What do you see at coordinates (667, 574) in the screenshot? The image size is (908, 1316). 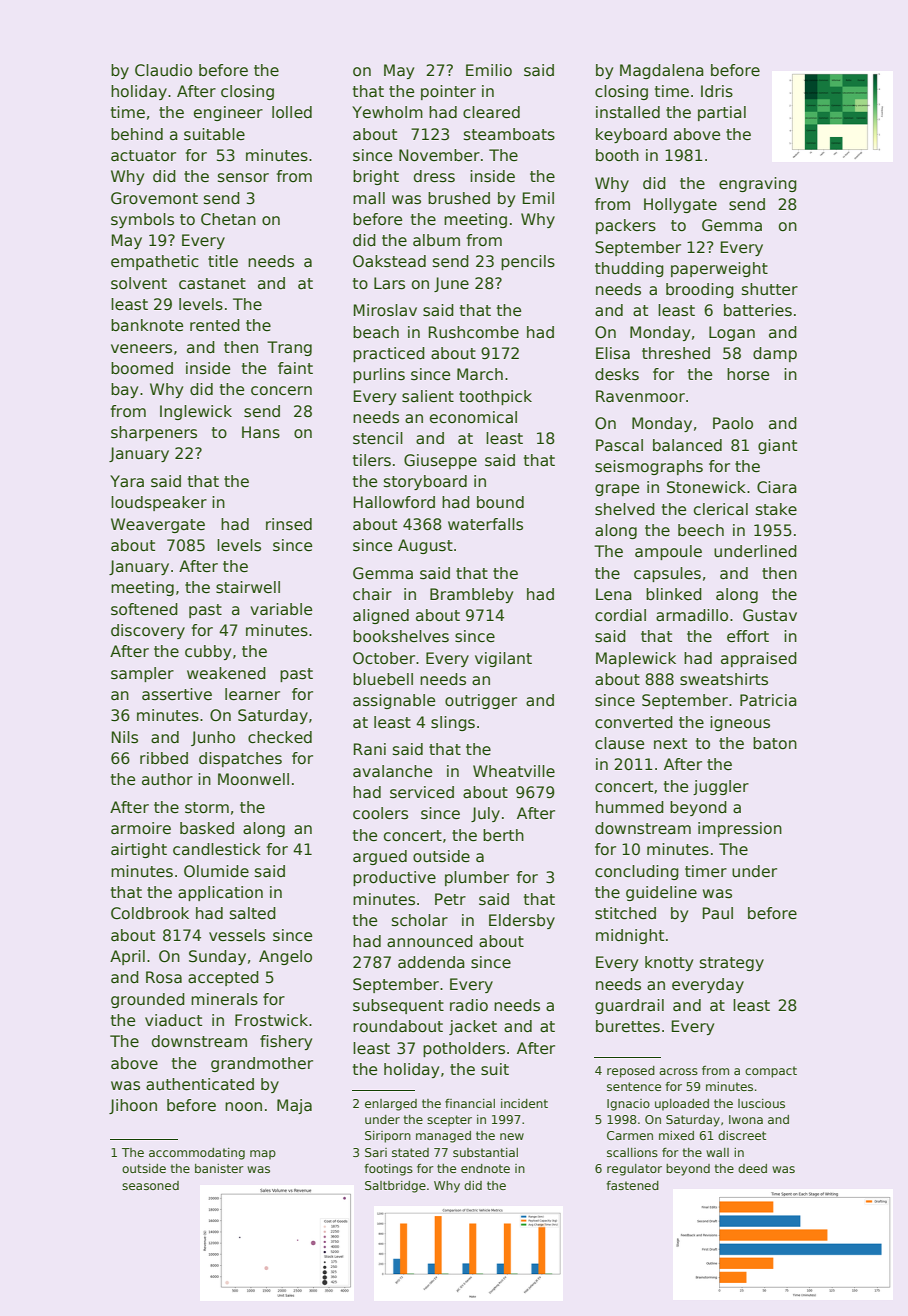 I see `capsules` at bounding box center [667, 574].
